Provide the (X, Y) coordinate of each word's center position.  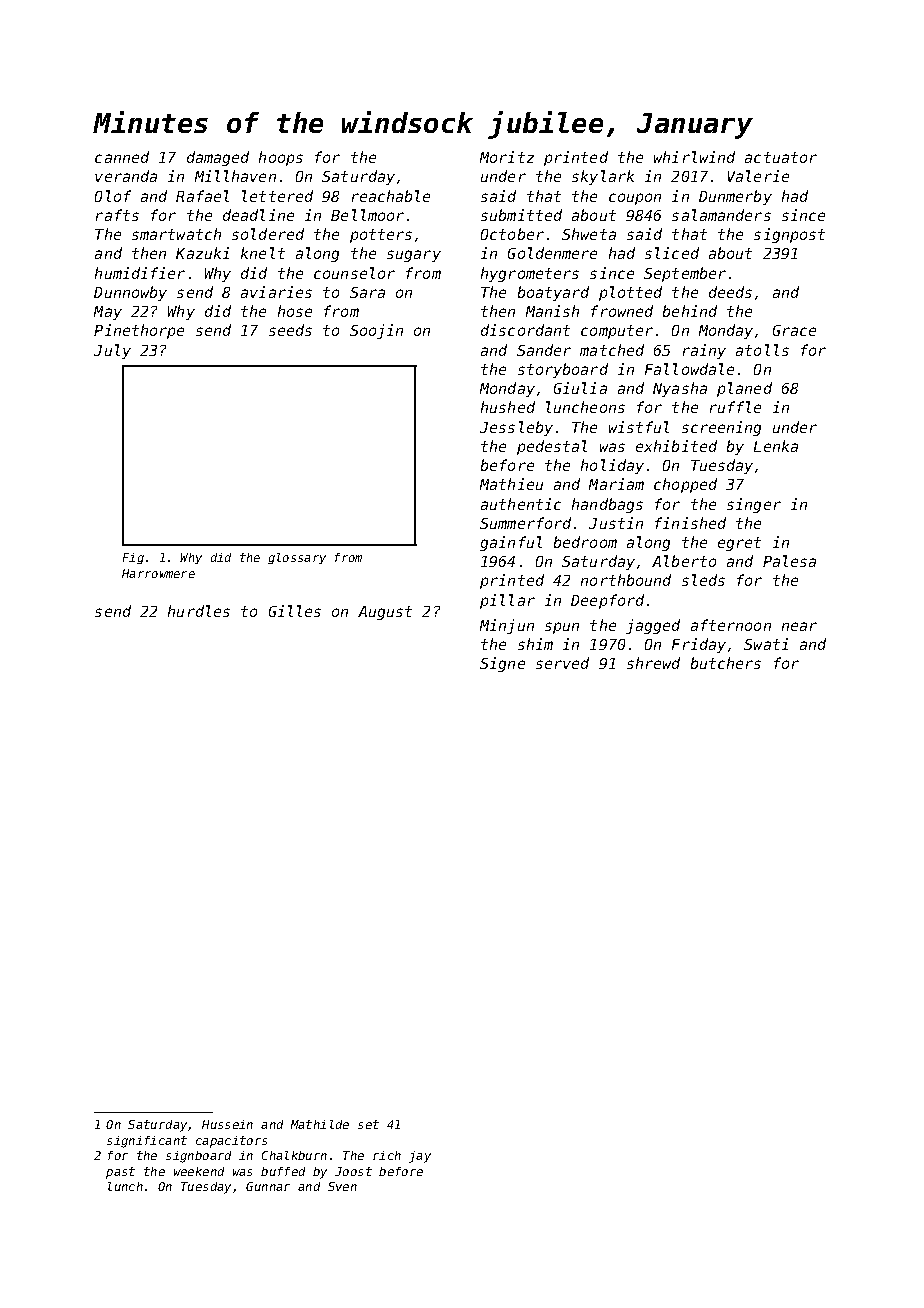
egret (739, 544)
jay (420, 1157)
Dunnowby (130, 293)
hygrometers (530, 274)
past (120, 1173)
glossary (297, 558)
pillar (507, 601)
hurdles (199, 611)
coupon (635, 199)
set (368, 1124)
